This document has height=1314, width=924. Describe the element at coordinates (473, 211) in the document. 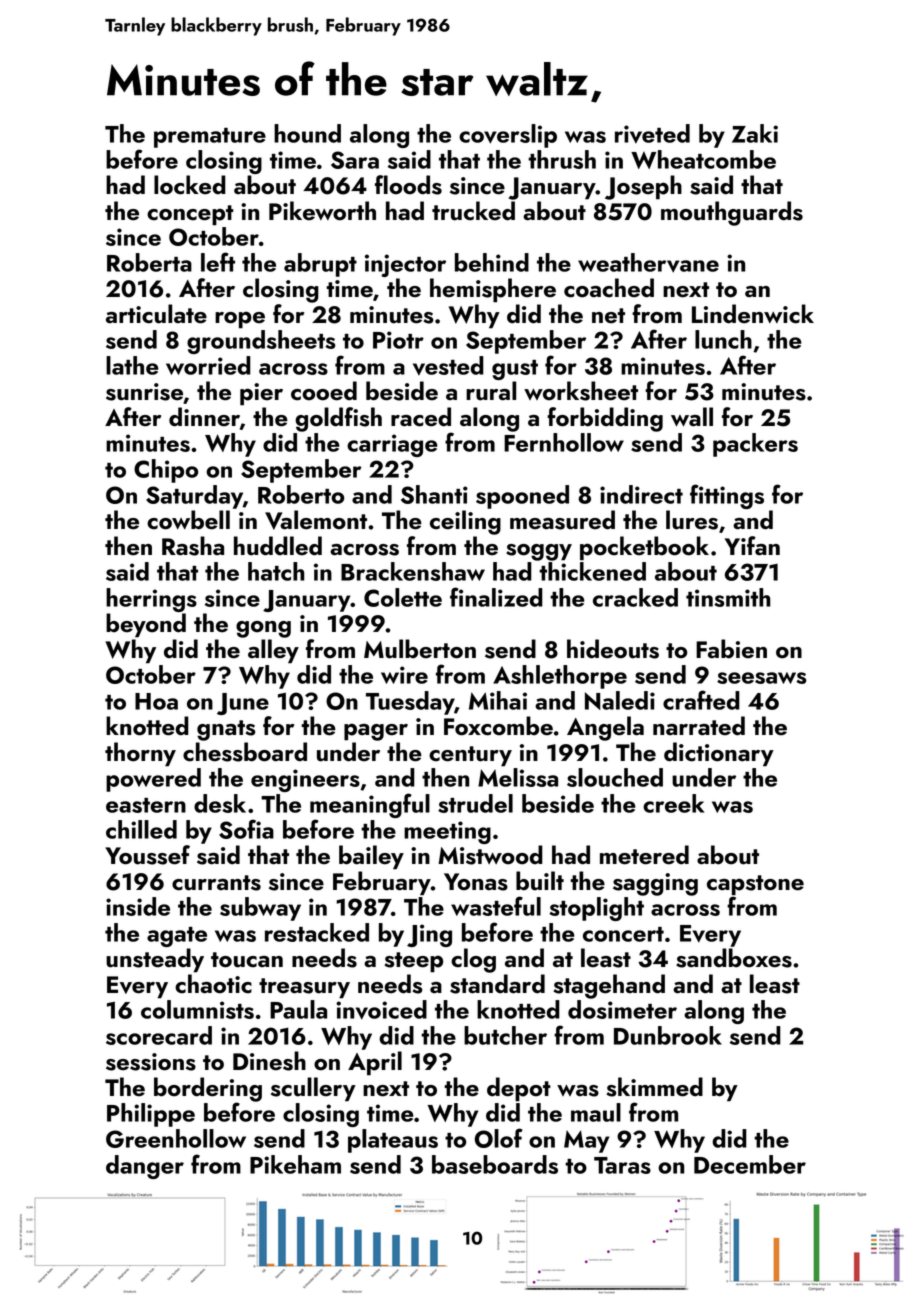

I see `trucked` at that location.
